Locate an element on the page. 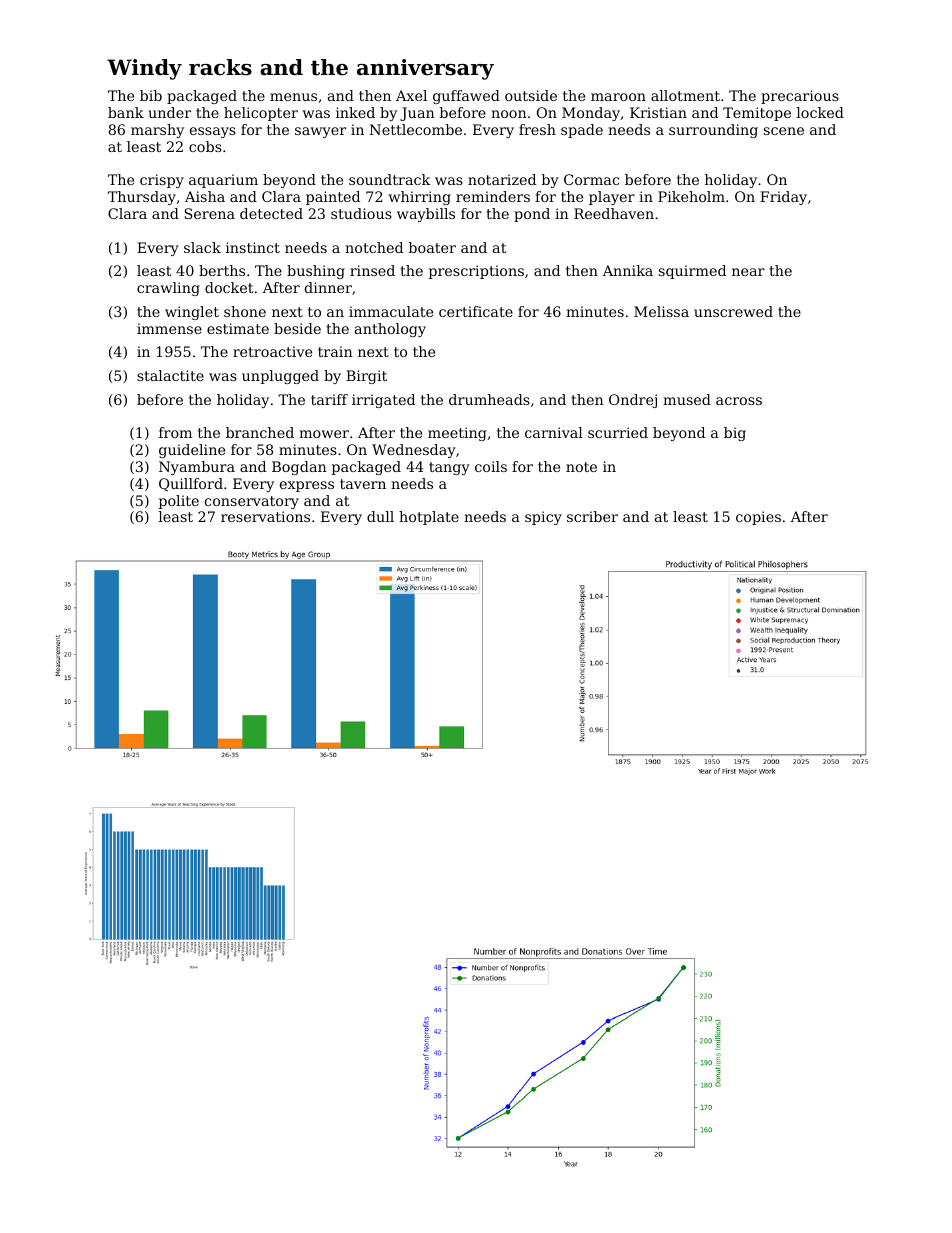  mower is located at coordinates (324, 434).
